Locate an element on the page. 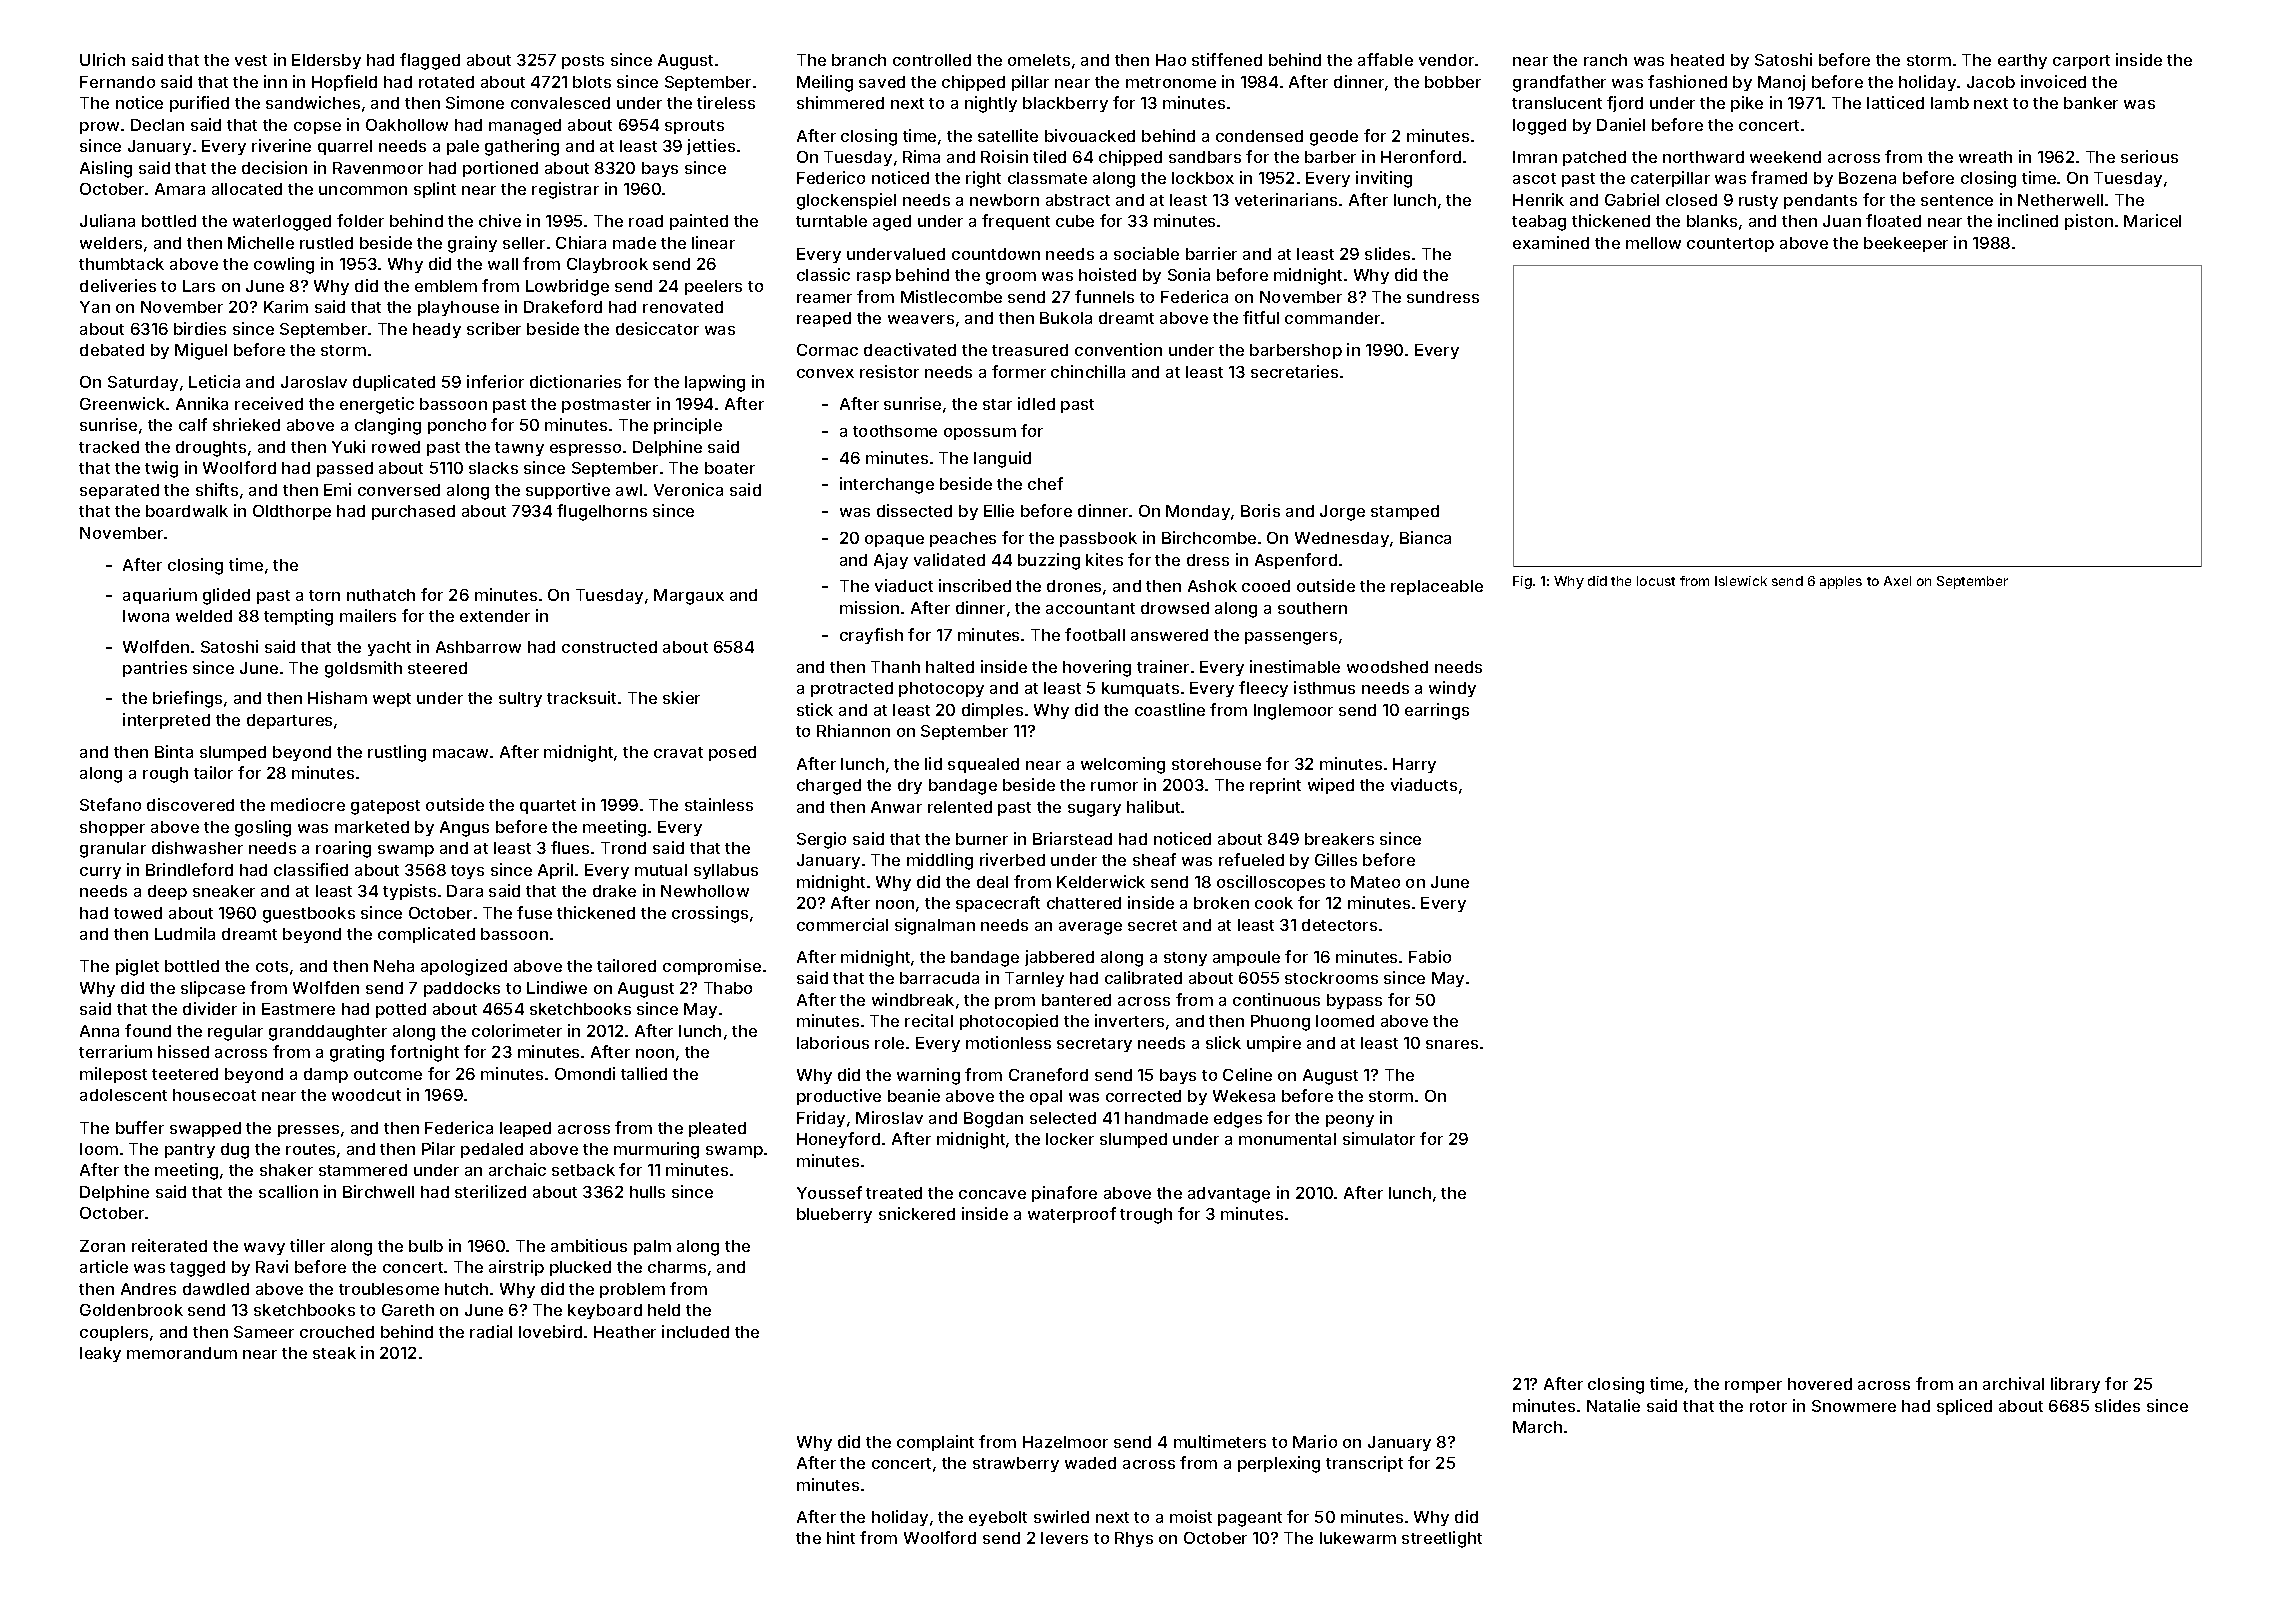 The height and width of the page is (1614, 2282). torn is located at coordinates (324, 595).
